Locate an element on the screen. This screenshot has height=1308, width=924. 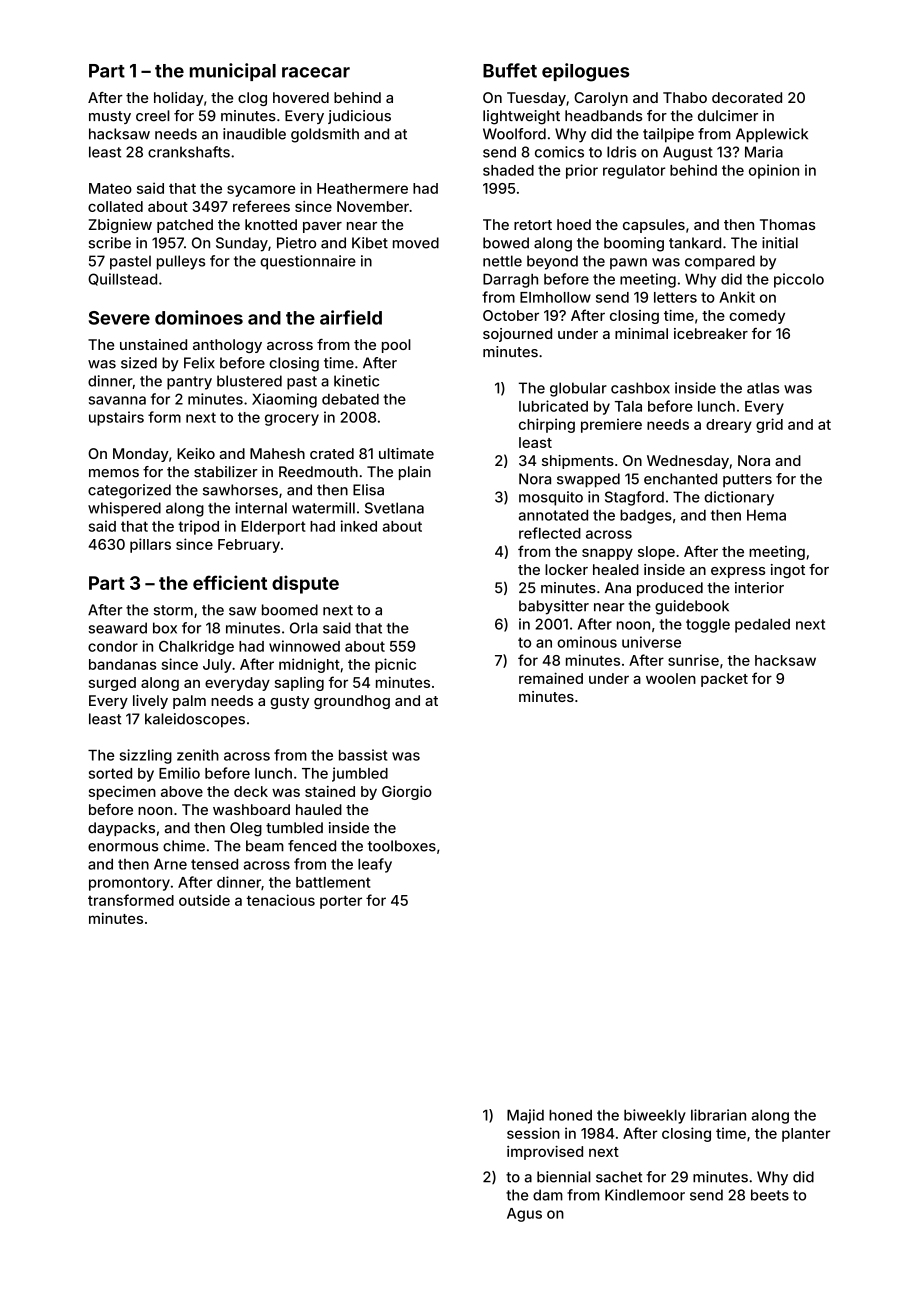
municipal is located at coordinates (233, 72).
